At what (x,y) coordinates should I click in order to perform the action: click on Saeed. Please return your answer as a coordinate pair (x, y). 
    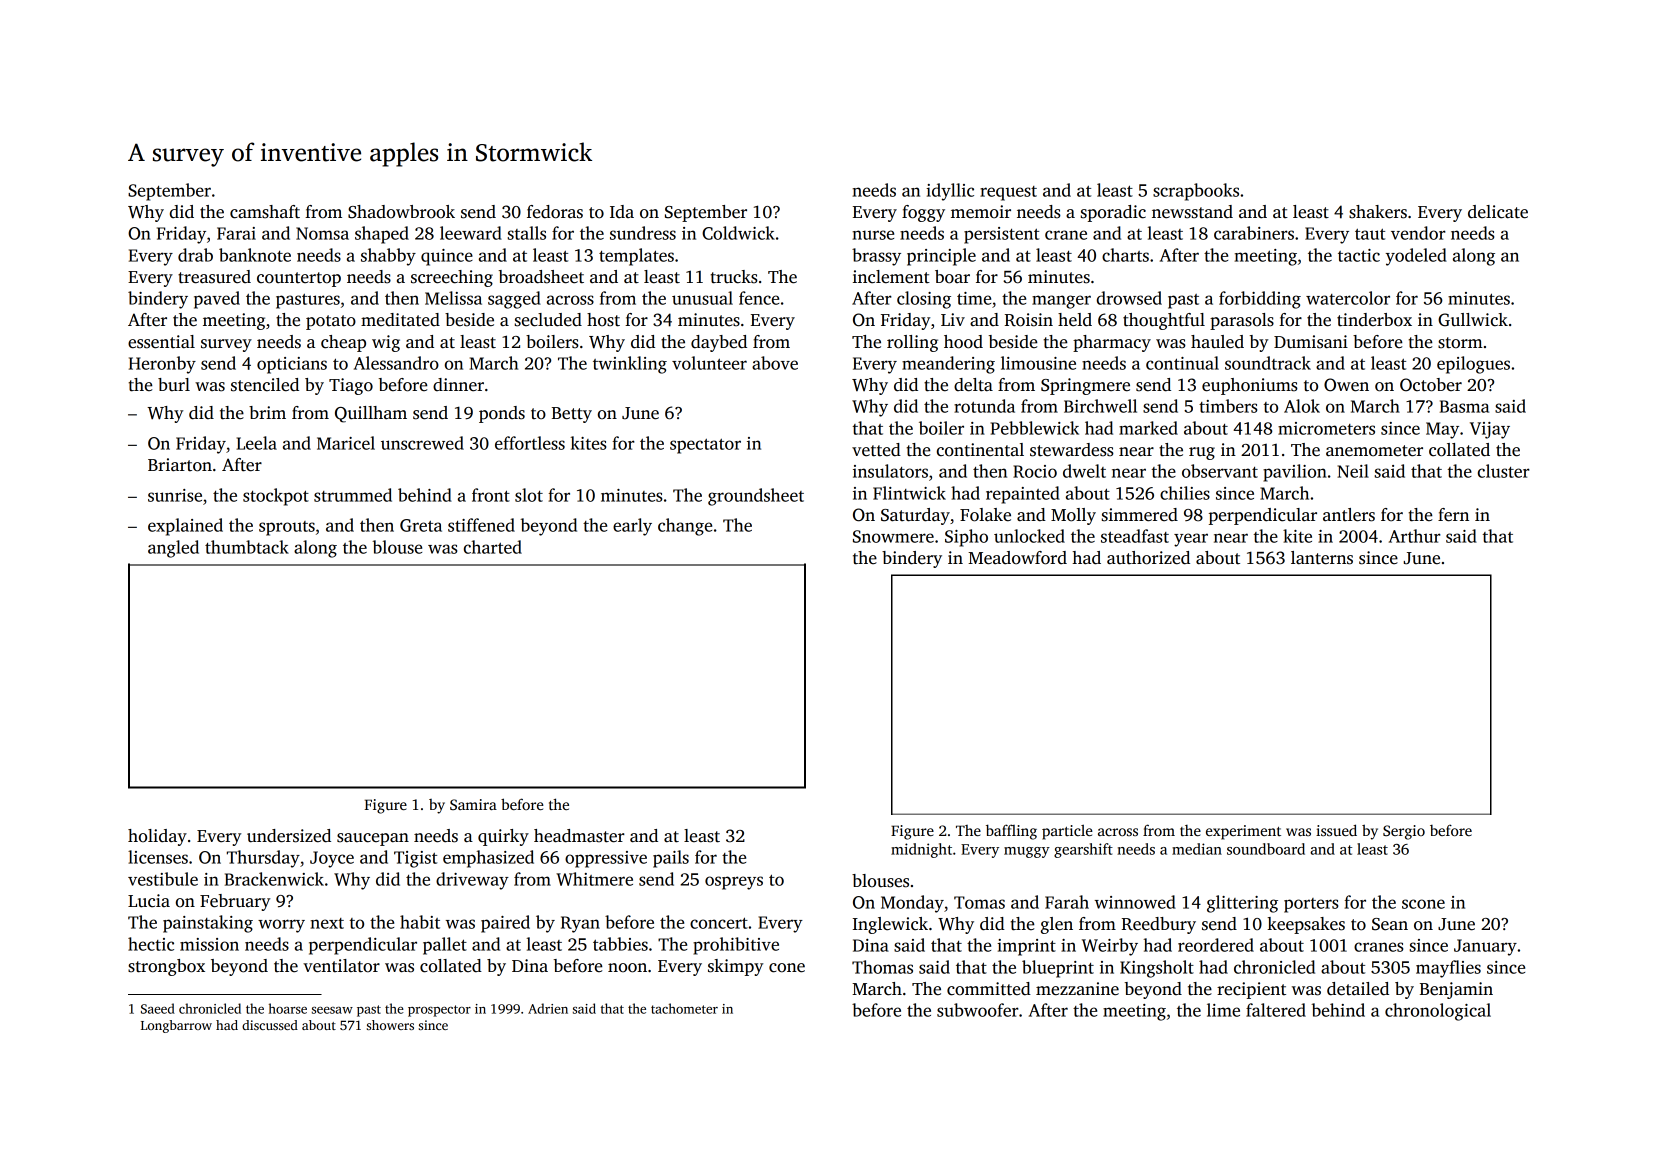
    Looking at the image, I should click on (158, 1008).
